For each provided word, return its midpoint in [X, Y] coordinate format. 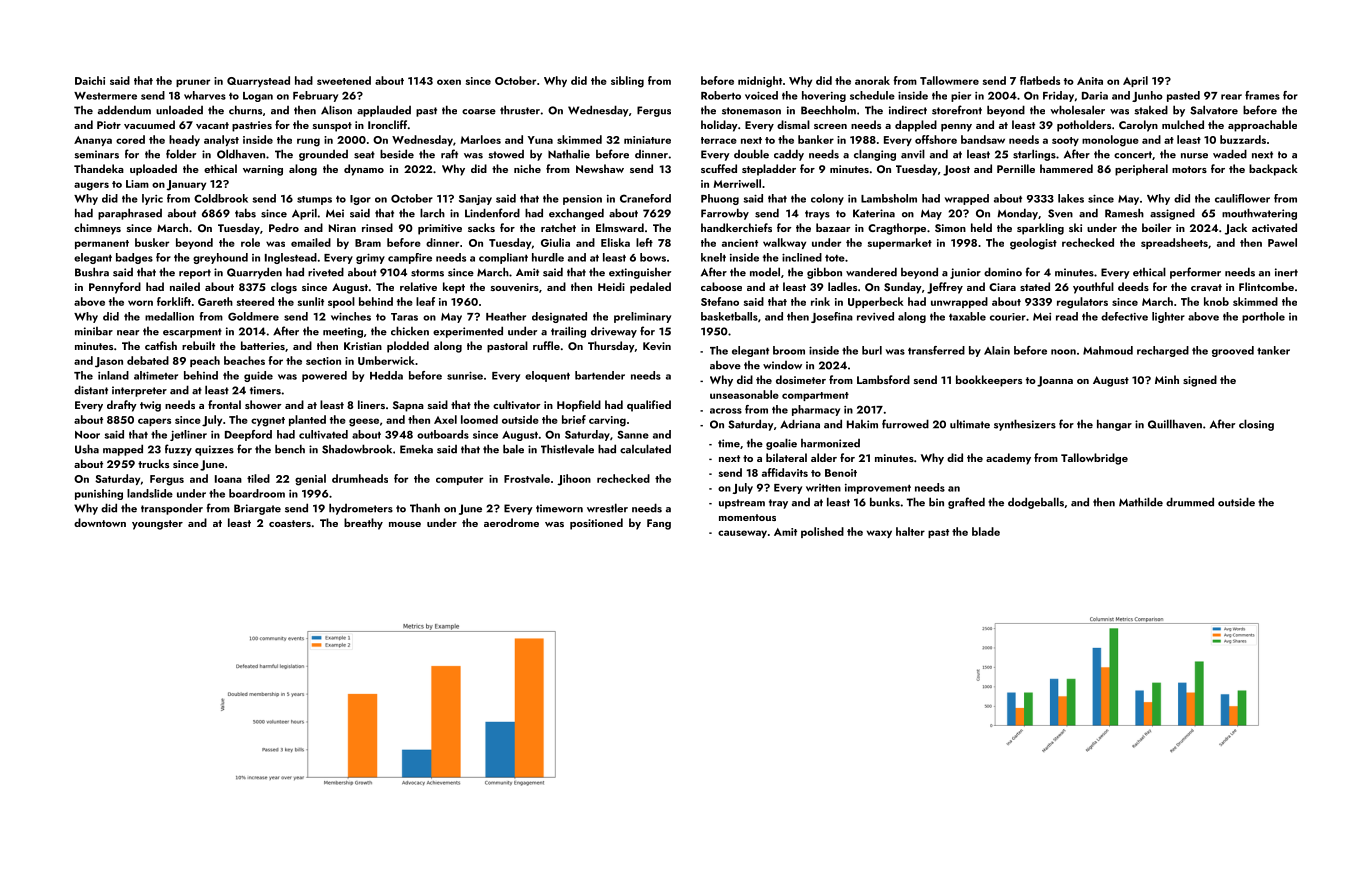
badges [134, 258]
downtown [100, 522]
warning [263, 170]
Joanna [1055, 381]
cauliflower [1242, 198]
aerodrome [511, 522]
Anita [1090, 81]
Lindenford [492, 213]
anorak [872, 80]
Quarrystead [258, 81]
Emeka [416, 449]
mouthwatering [1259, 214]
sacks [481, 227]
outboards [443, 434]
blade [986, 531]
